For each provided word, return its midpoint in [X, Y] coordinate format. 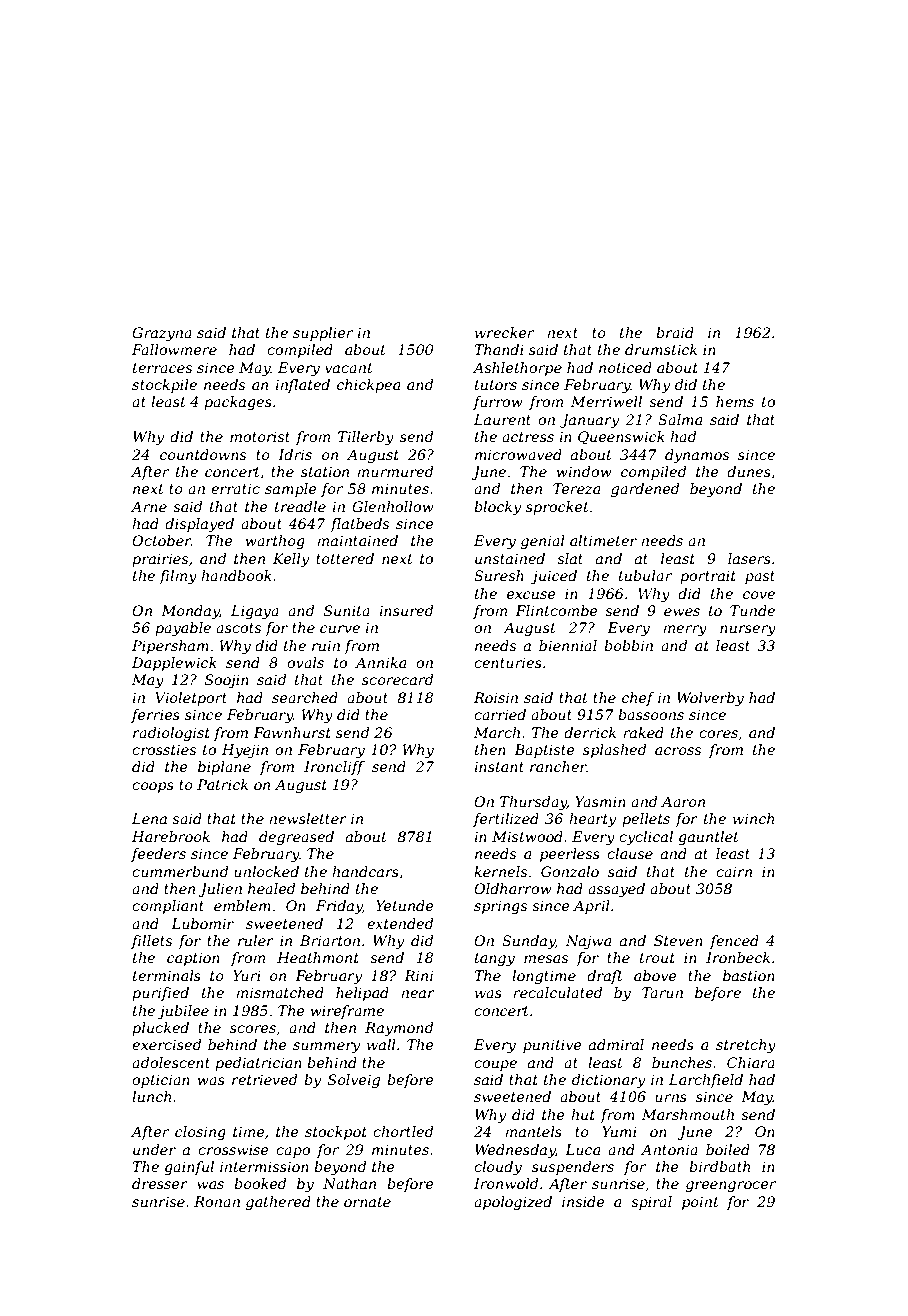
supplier [323, 334]
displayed [199, 525]
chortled [403, 1131]
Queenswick [621, 438]
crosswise [233, 1149]
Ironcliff [334, 768]
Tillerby [366, 438]
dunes [749, 471]
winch [753, 818]
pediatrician [258, 1064]
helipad [362, 994]
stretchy [746, 1046]
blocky [497, 508]
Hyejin [245, 751]
